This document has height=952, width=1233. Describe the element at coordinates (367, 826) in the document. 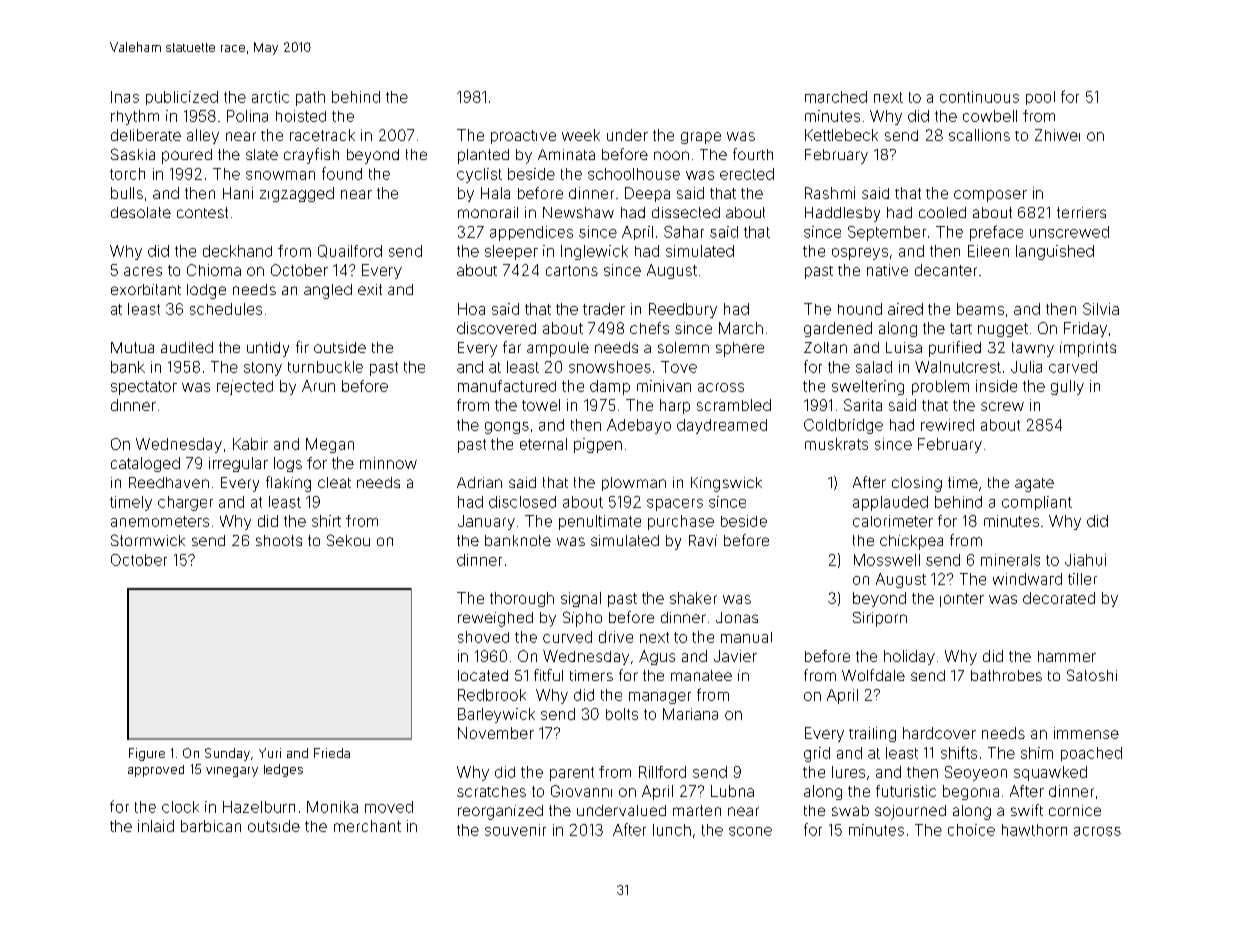

I see `merchant` at that location.
